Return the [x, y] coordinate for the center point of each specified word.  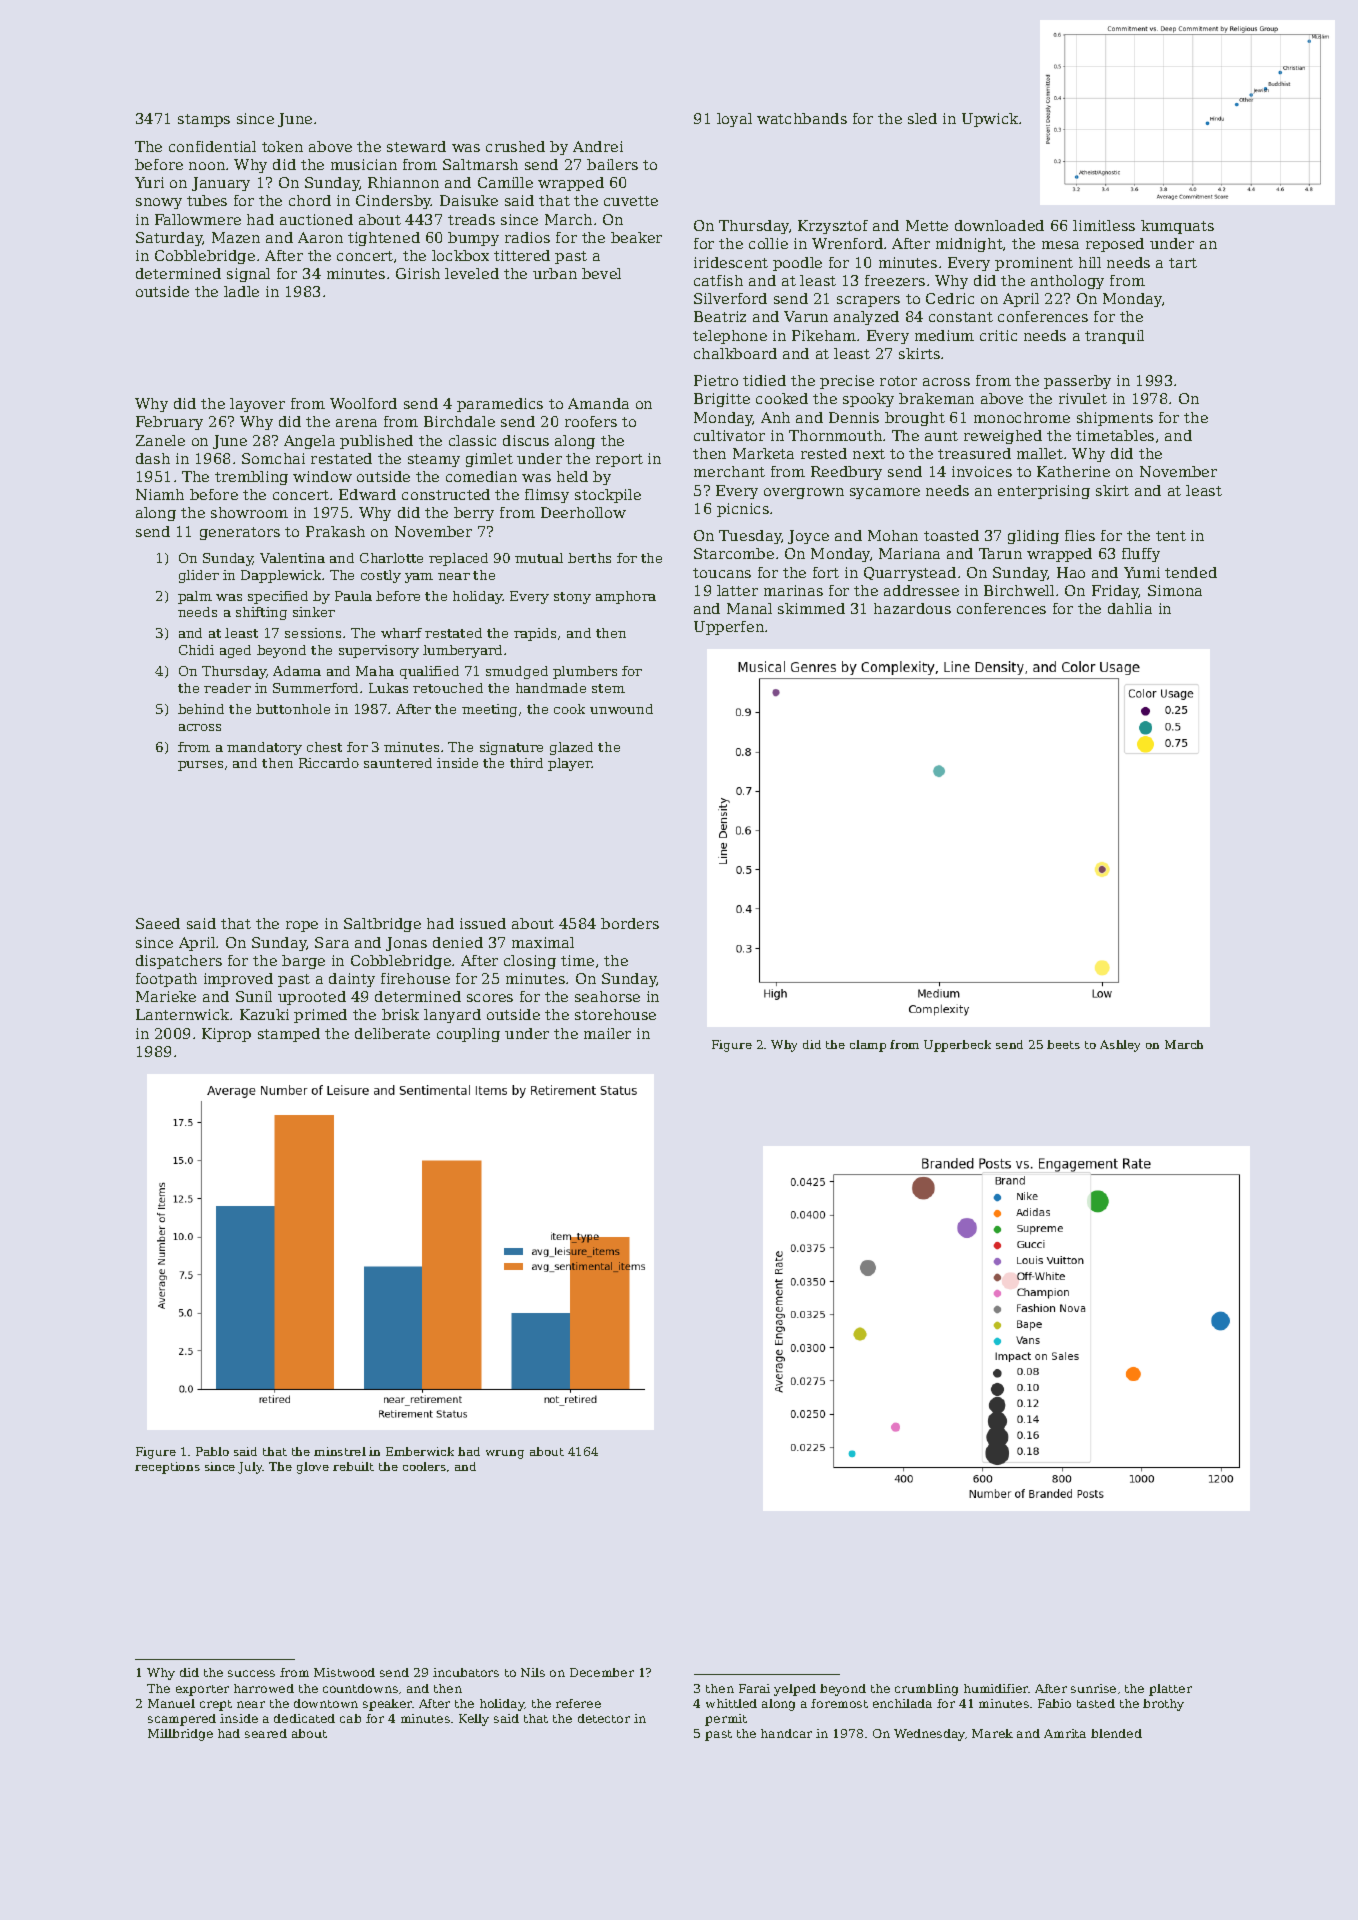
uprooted [312, 998]
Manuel [171, 1703]
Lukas [388, 688]
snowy [159, 203]
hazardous [912, 608]
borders [630, 923]
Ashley [1120, 1046]
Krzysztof [833, 227]
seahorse [607, 996]
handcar [786, 1733]
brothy [1163, 1705]
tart [1183, 263]
